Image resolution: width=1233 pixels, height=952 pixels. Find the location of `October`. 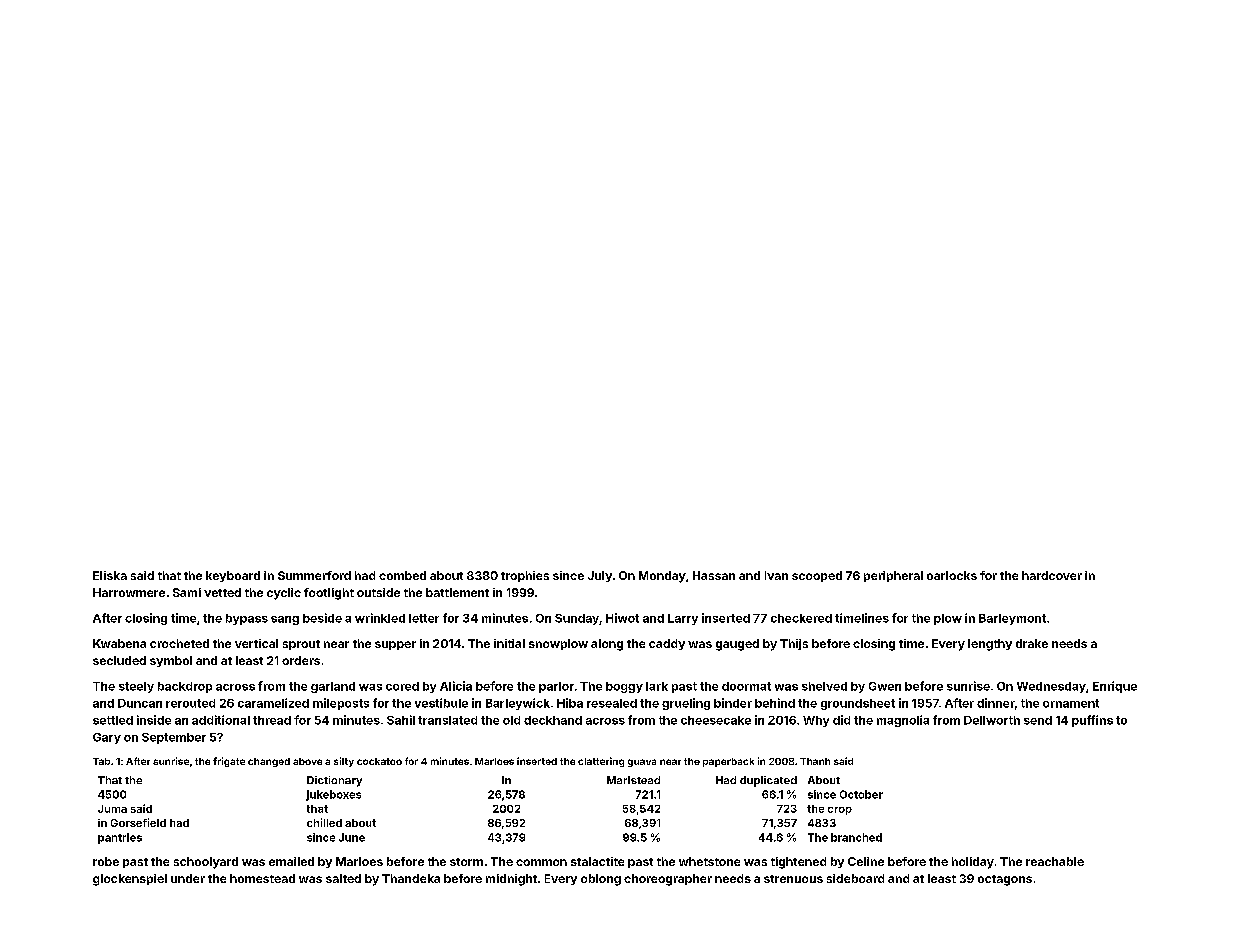

October is located at coordinates (861, 794).
